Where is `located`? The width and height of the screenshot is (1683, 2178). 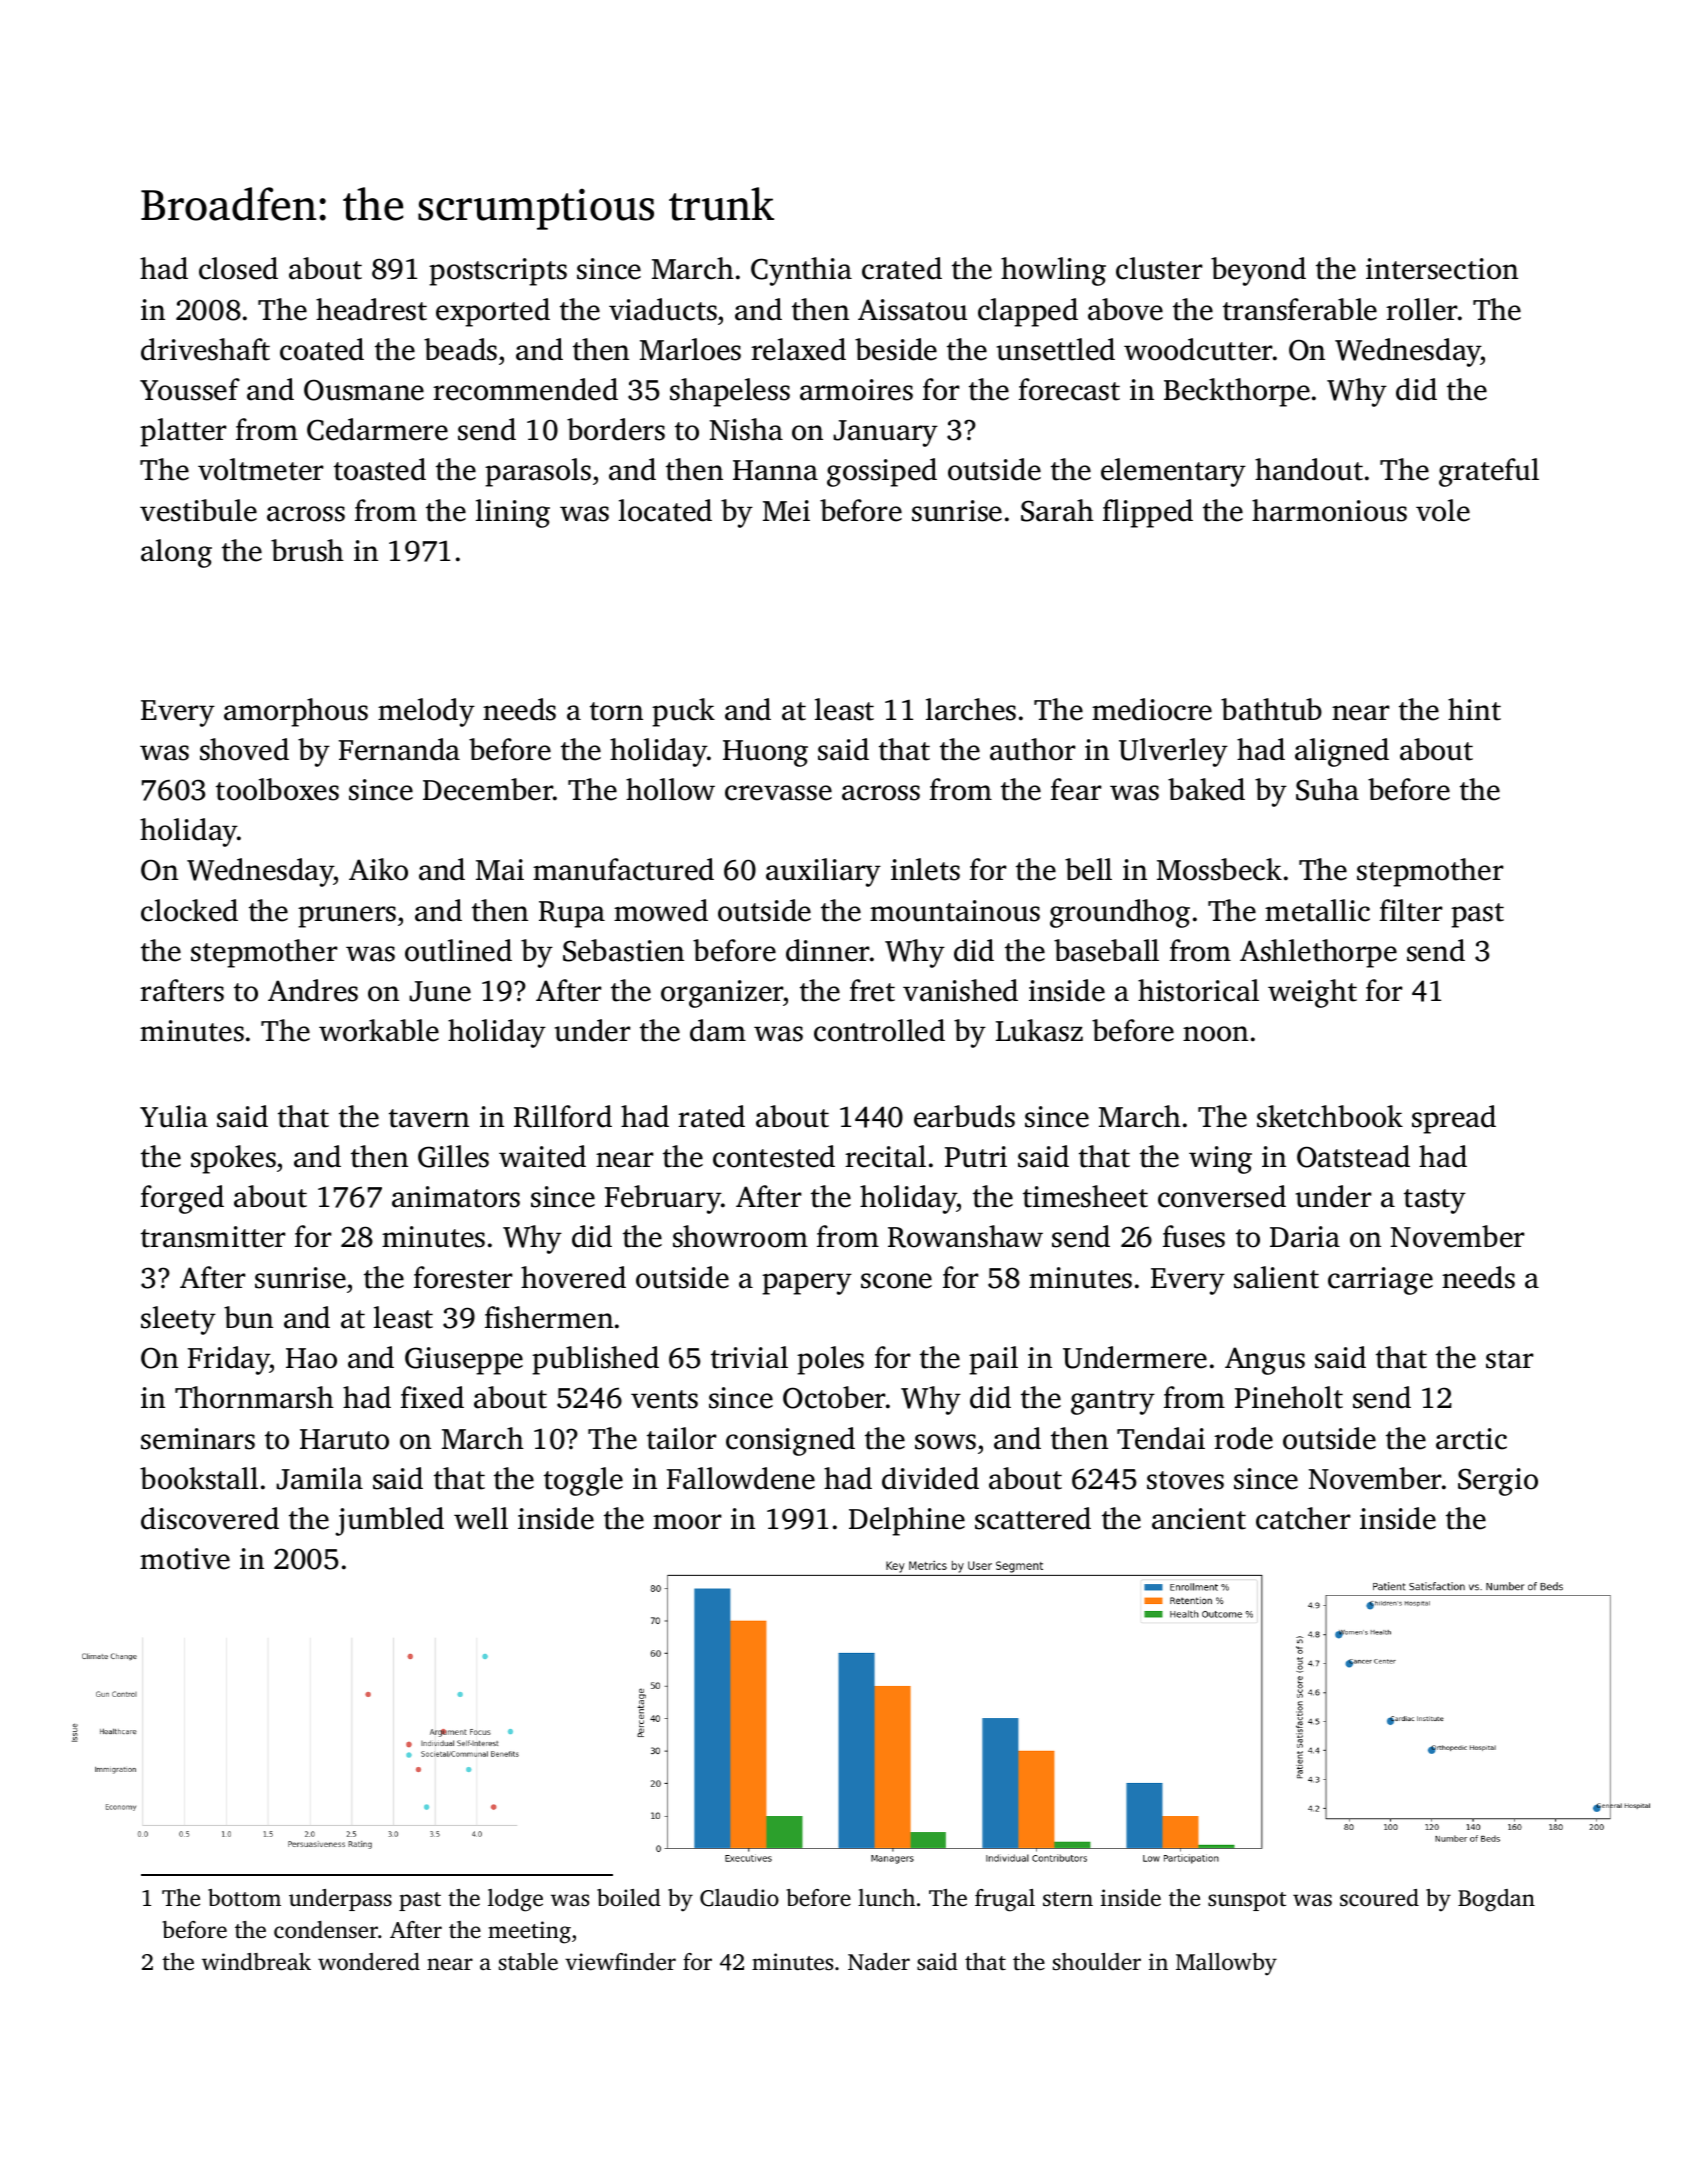 located is located at coordinates (665, 510).
